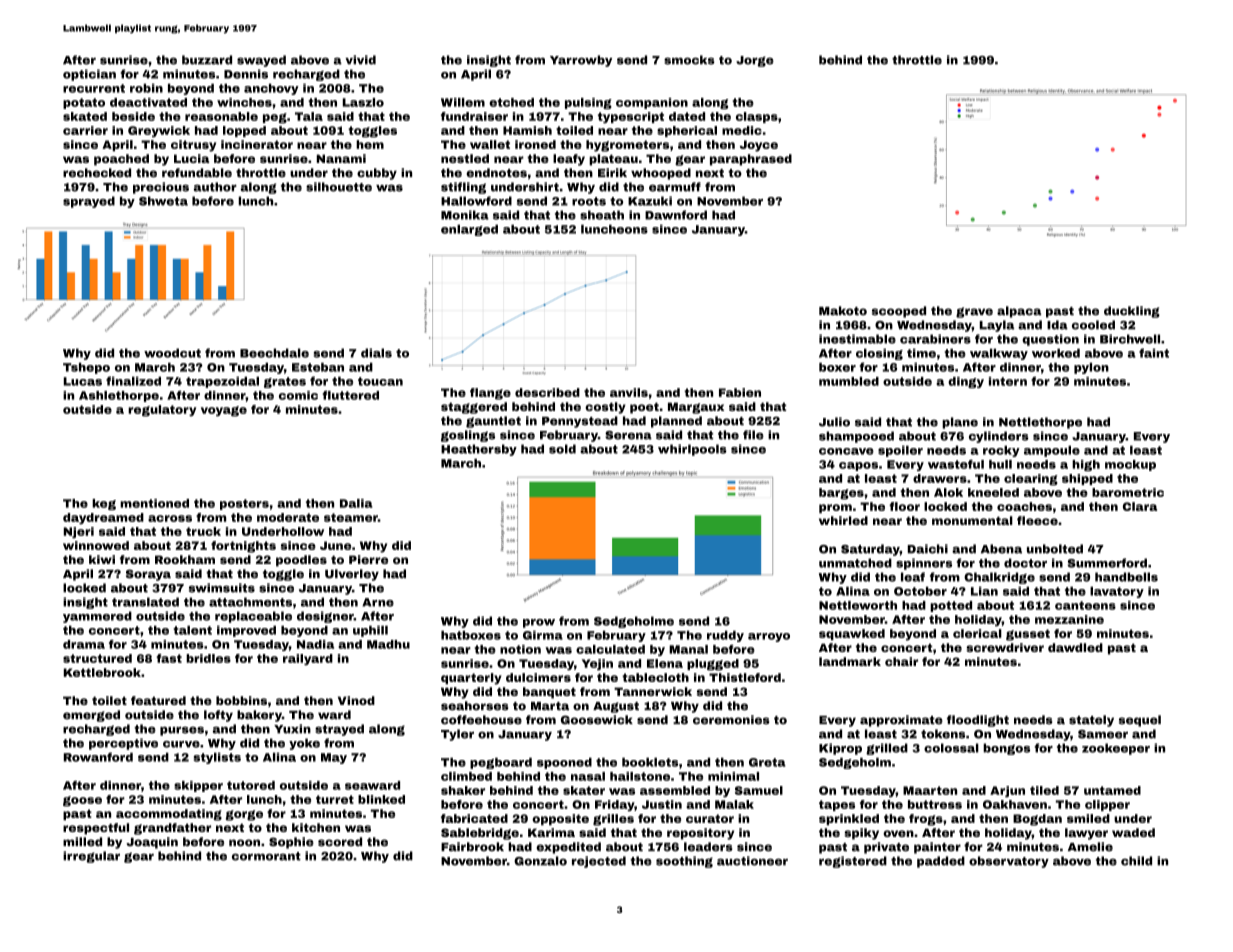  I want to click on accommodating, so click(169, 815).
